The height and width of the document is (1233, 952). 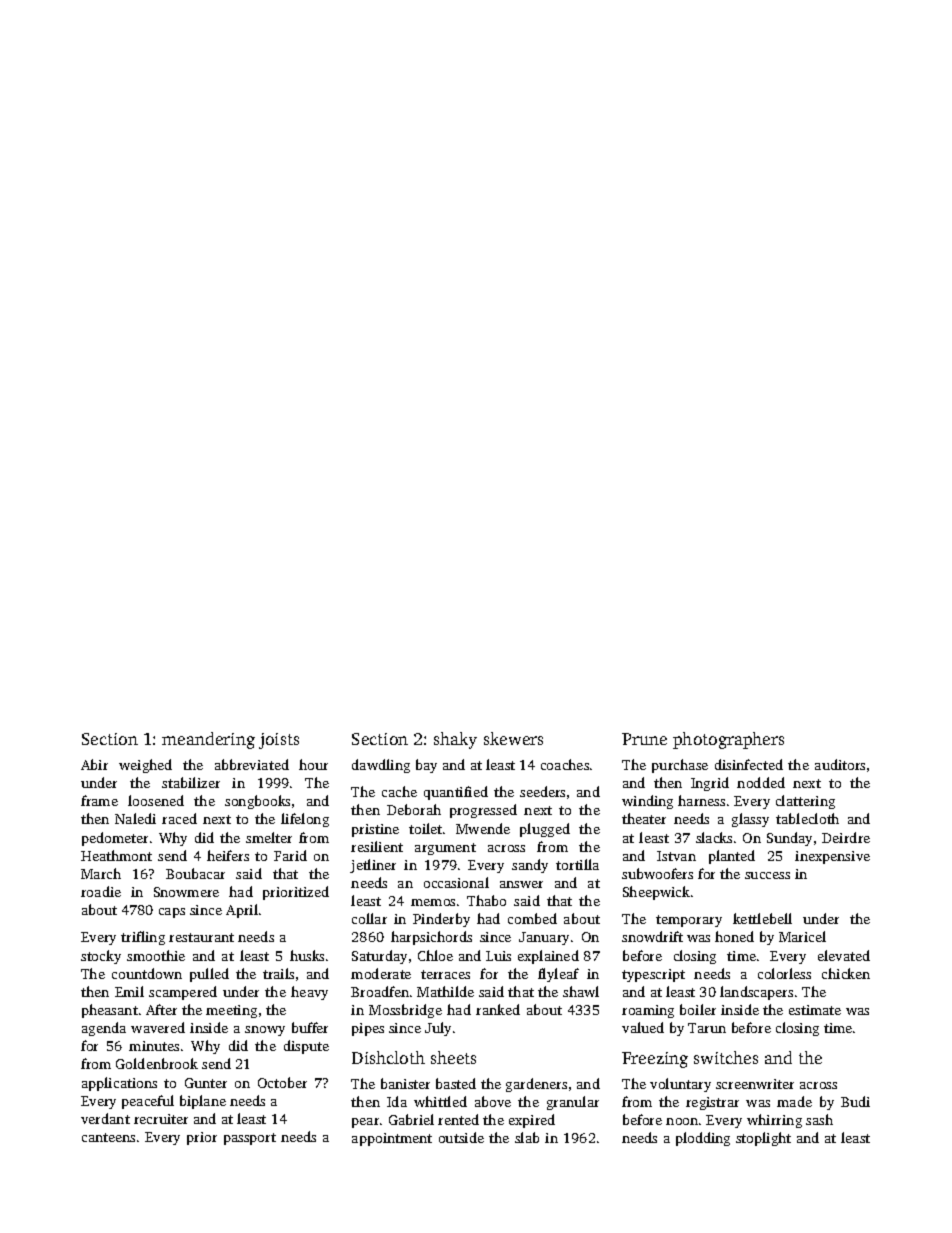 What do you see at coordinates (455, 740) in the document?
I see `shaky` at bounding box center [455, 740].
